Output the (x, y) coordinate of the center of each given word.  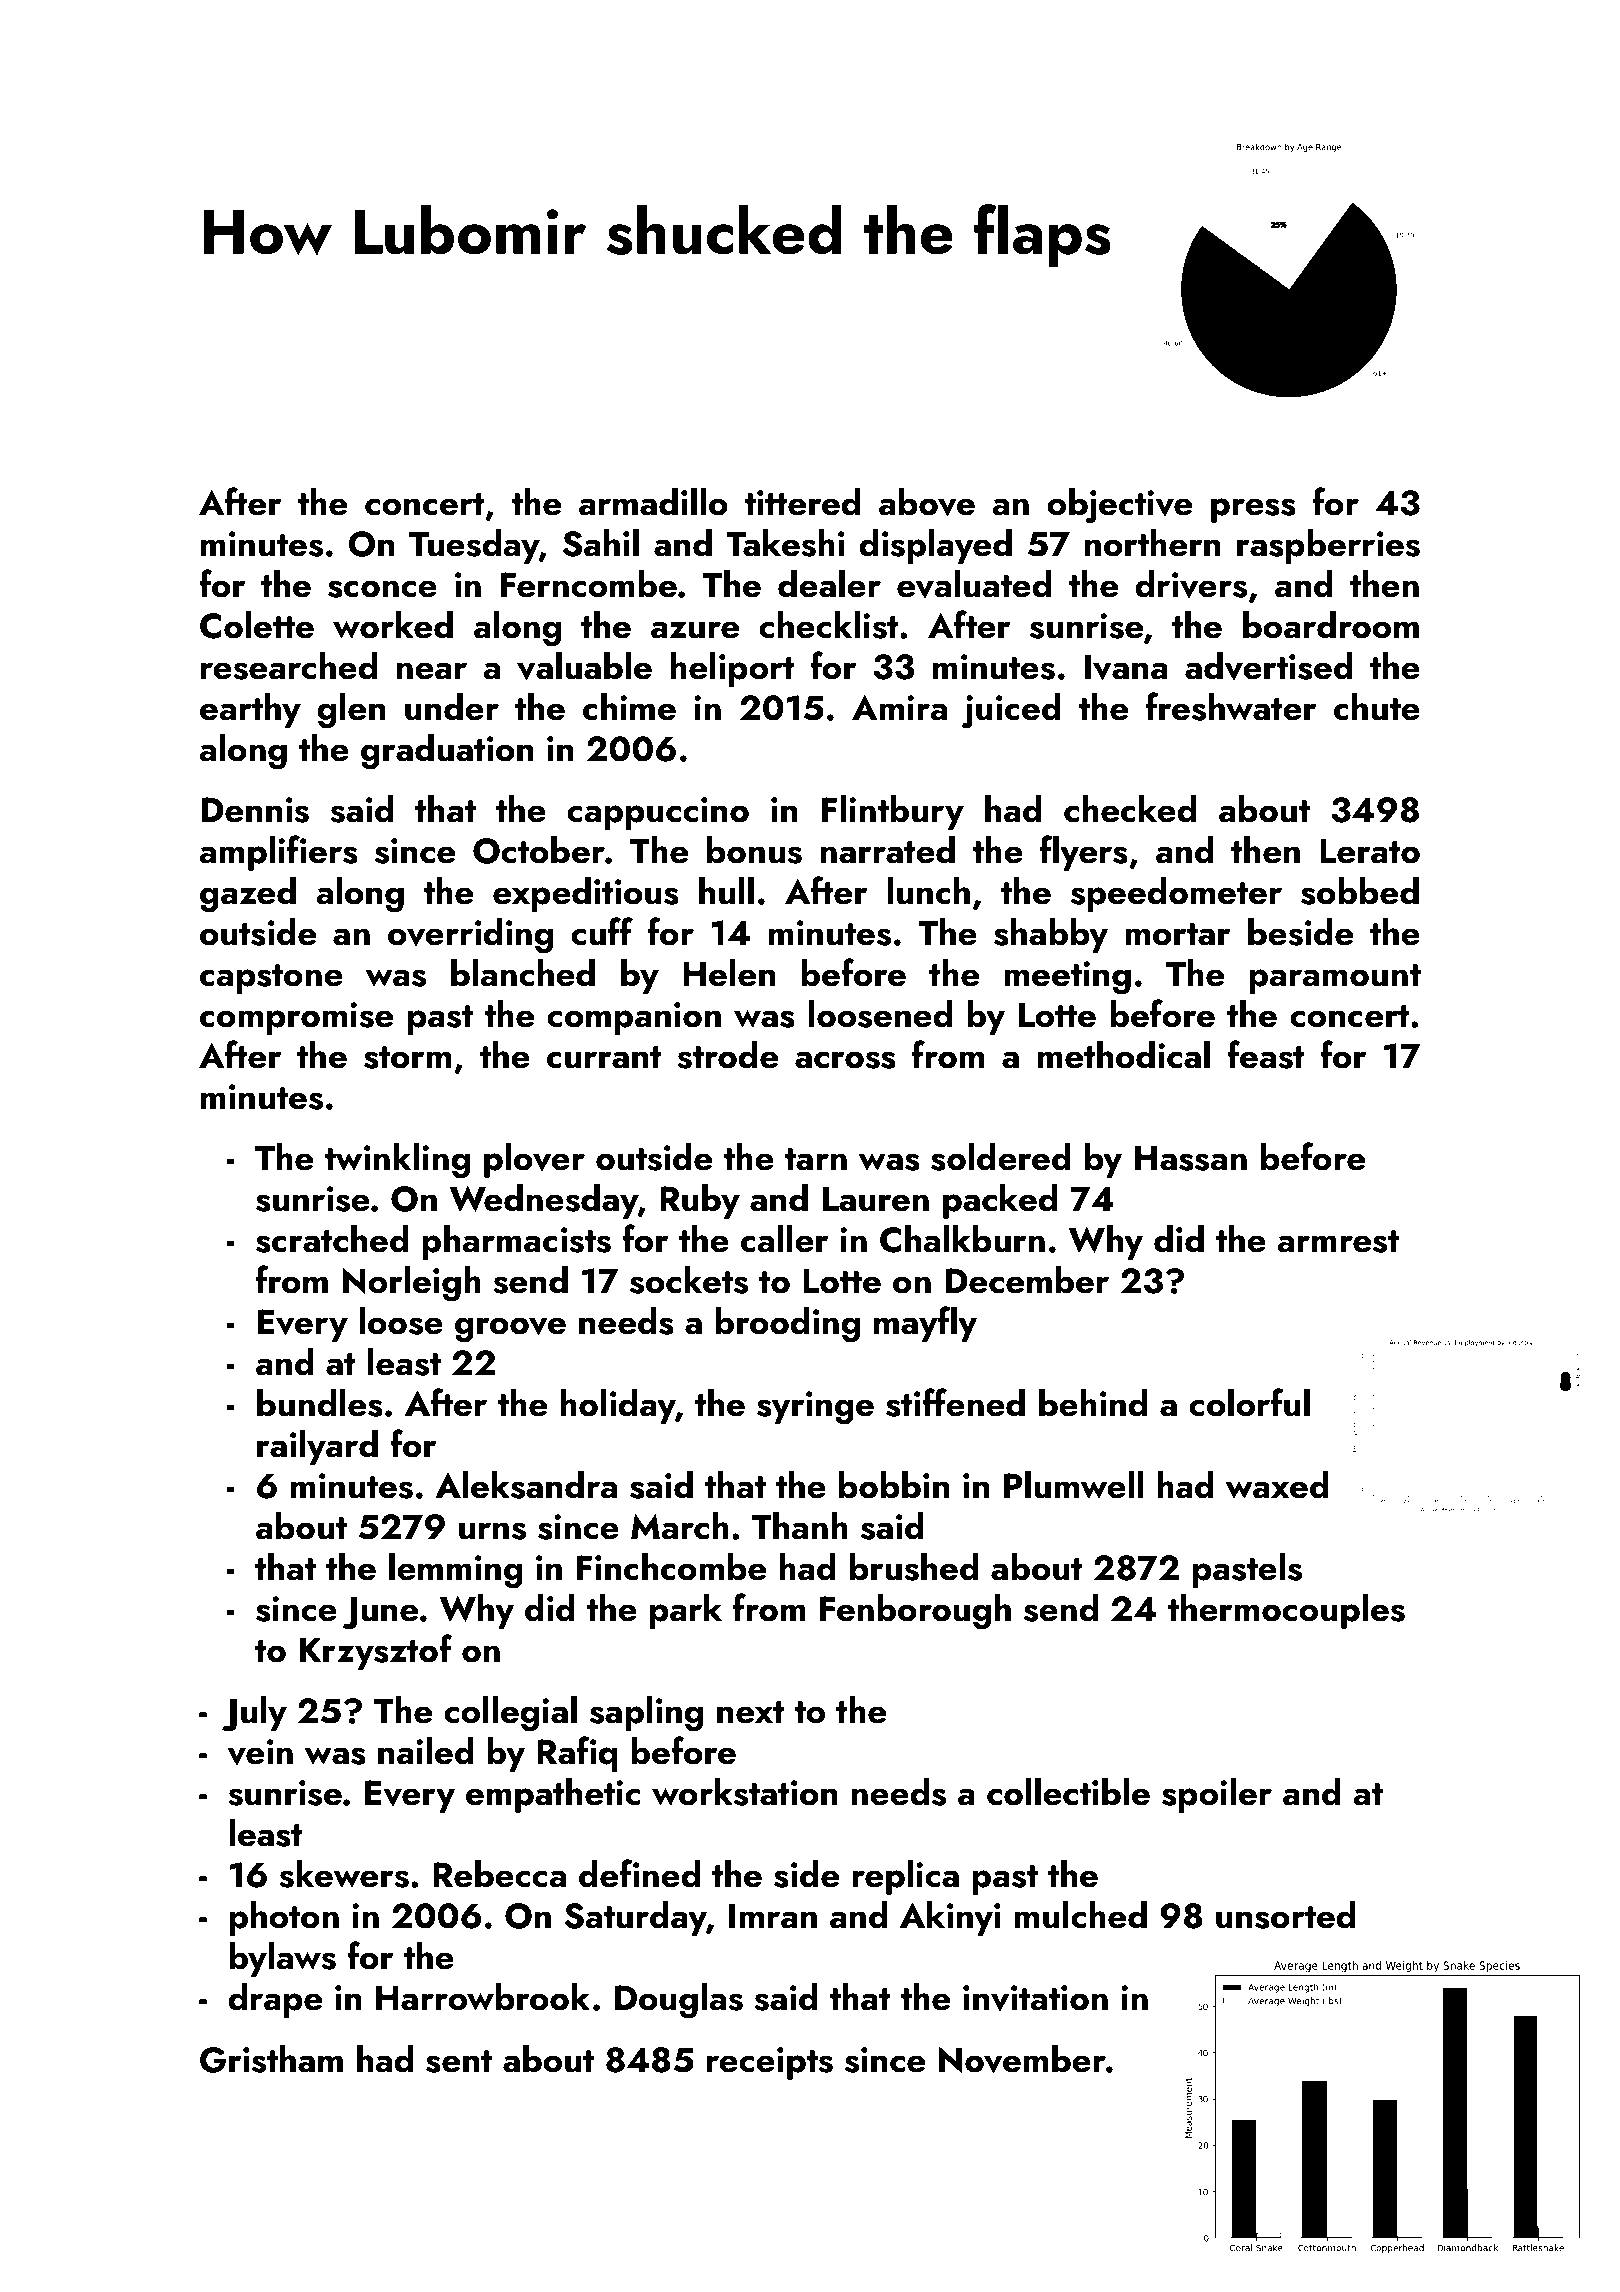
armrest (1338, 1241)
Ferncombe (589, 584)
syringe (815, 1408)
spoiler (1217, 1795)
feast (1266, 1054)
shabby (1051, 935)
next (751, 1712)
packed (1000, 1201)
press (1253, 510)
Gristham (271, 2059)
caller (785, 1239)
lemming (456, 1571)
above (927, 502)
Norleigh (412, 1284)
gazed (248, 895)
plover (534, 1160)
